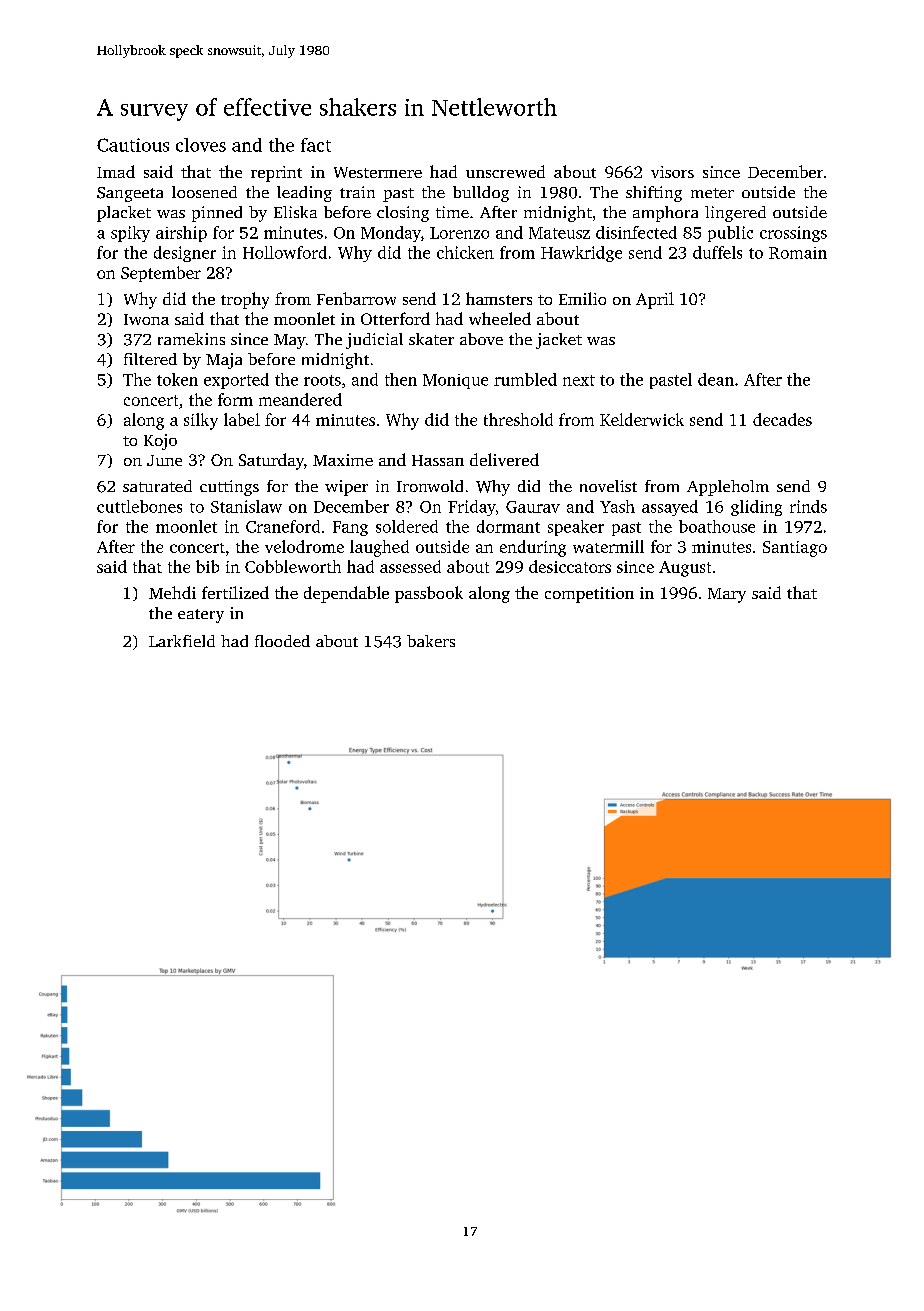 This page has width=924, height=1311. I want to click on fact, so click(316, 145).
